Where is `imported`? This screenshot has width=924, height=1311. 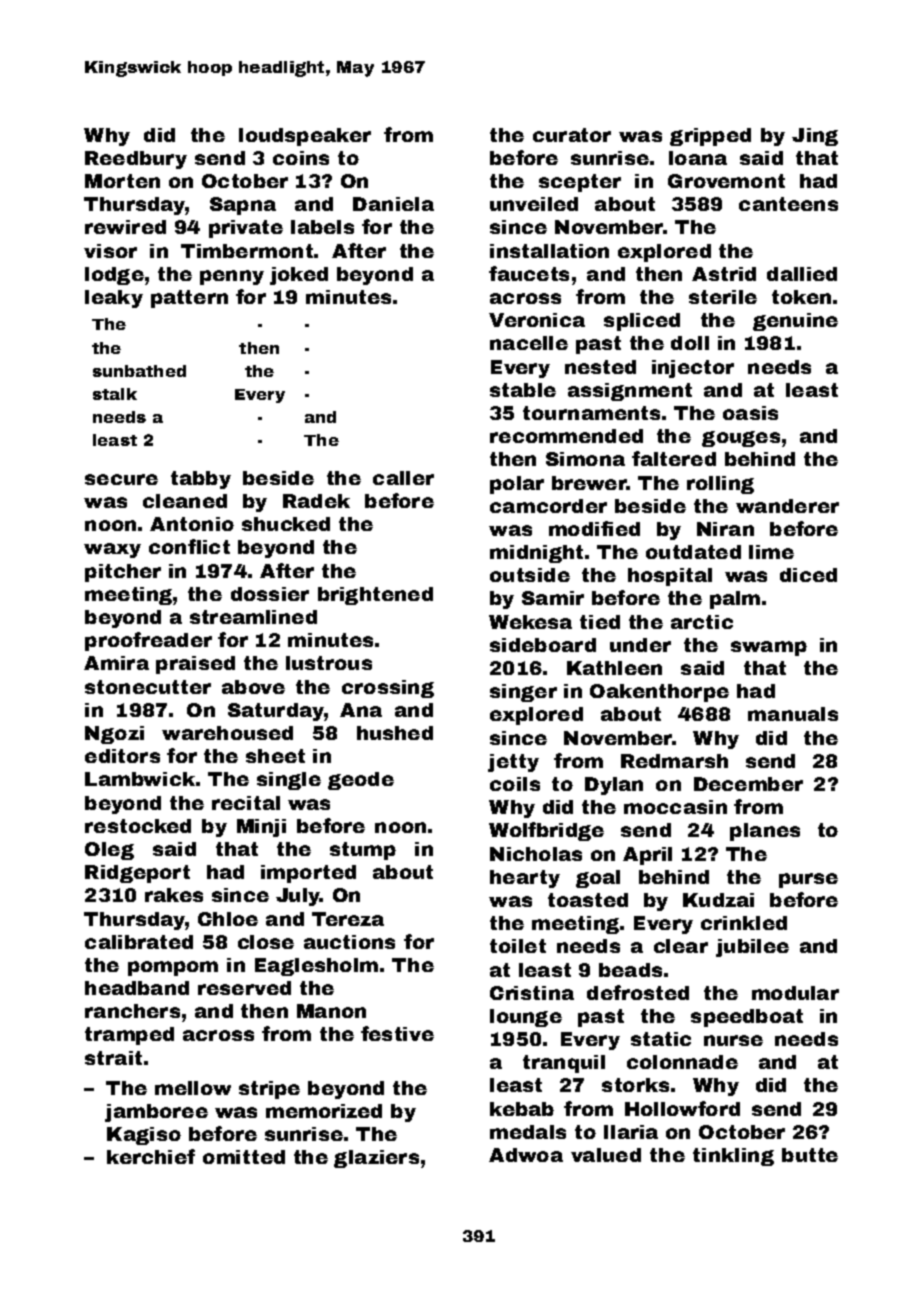 imported is located at coordinates (308, 874).
